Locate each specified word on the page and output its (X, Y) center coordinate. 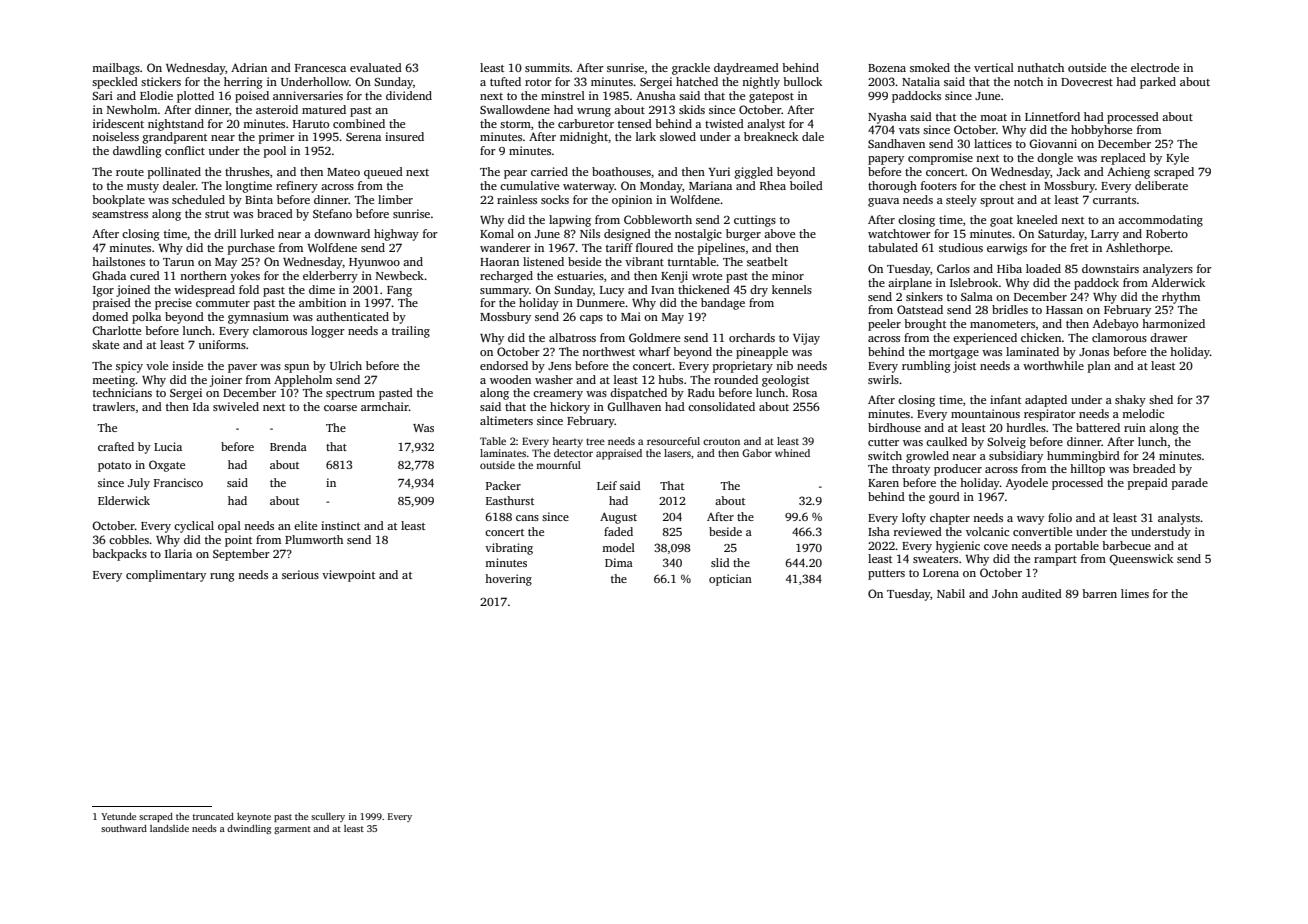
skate (105, 344)
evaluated (376, 67)
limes (1135, 593)
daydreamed (746, 69)
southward (124, 828)
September (241, 555)
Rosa (804, 393)
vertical (994, 67)
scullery (328, 817)
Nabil (951, 593)
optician (730, 580)
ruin (1135, 427)
